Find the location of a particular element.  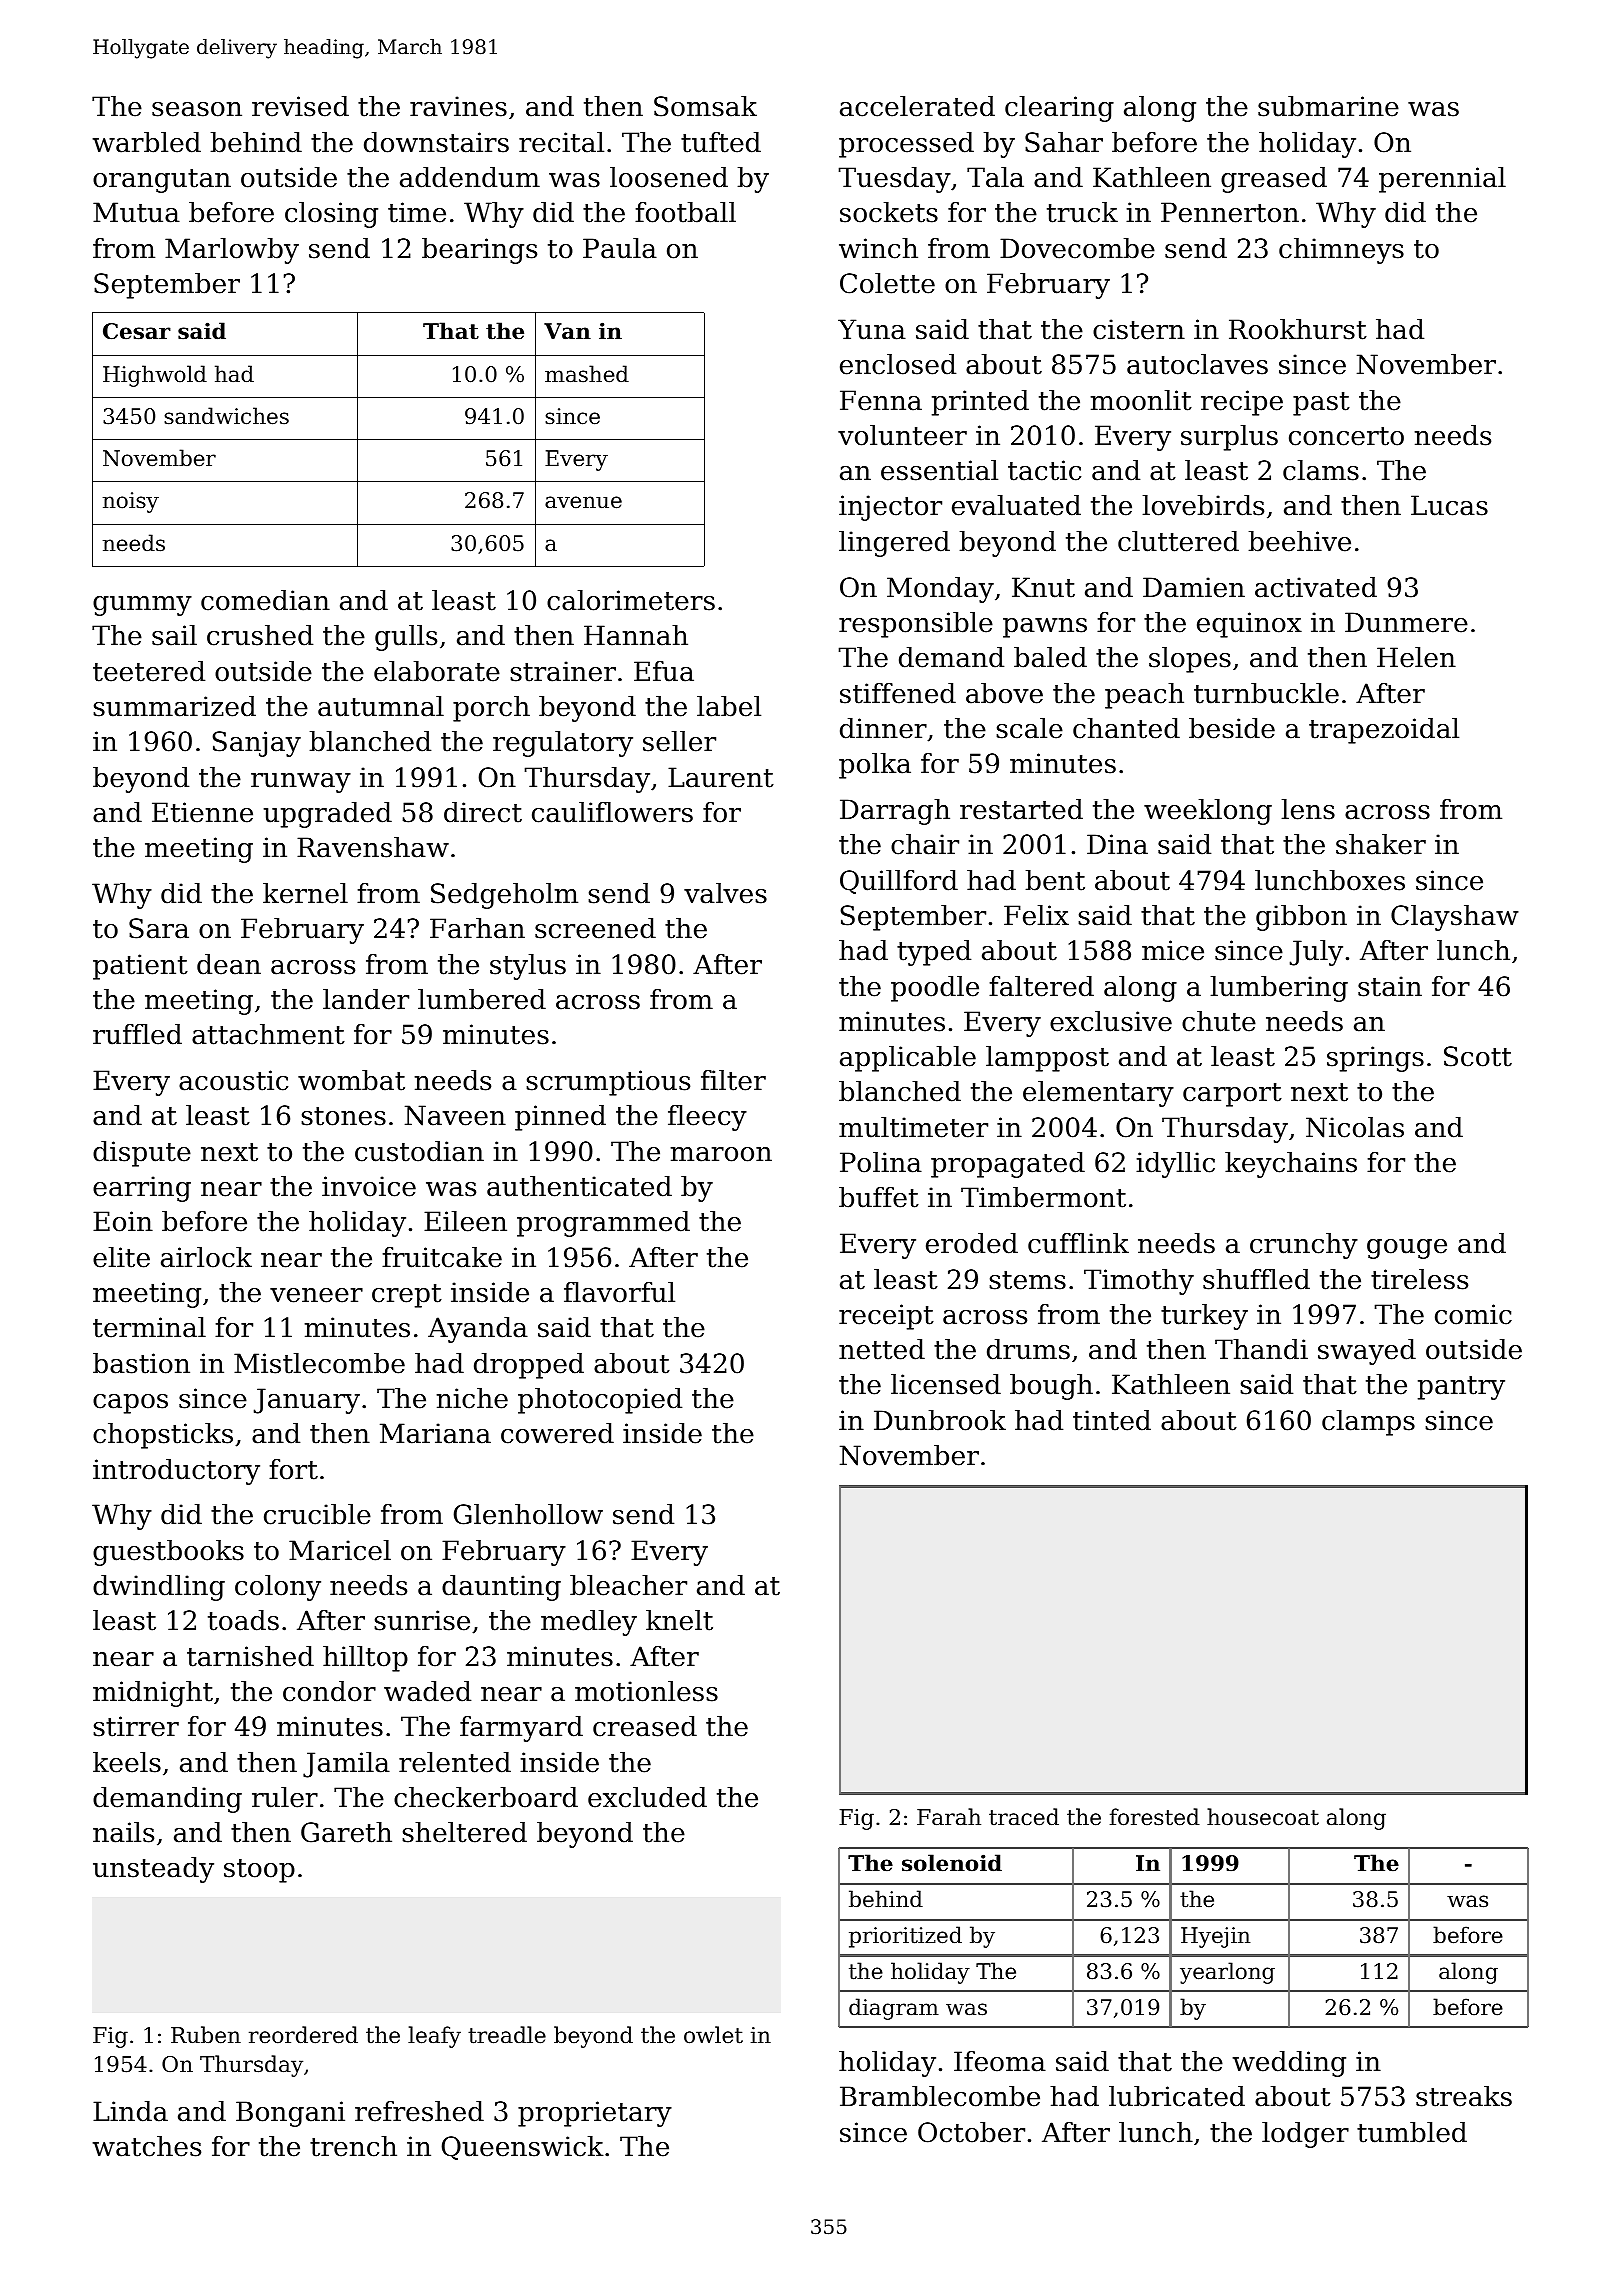

sandwiches is located at coordinates (226, 416).
